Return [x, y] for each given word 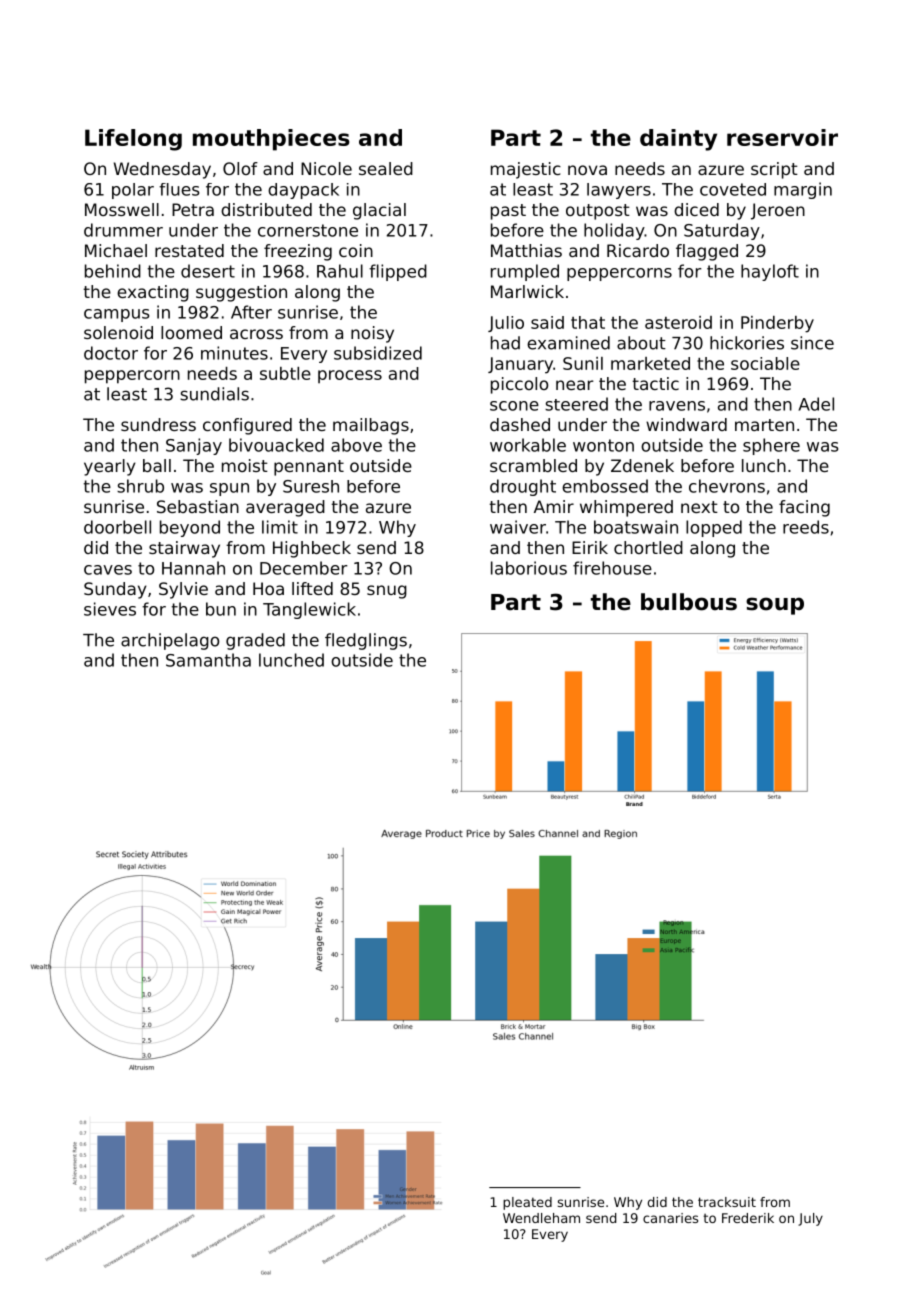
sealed [386, 168]
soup [775, 606]
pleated [527, 1203]
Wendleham [541, 1218]
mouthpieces [271, 140]
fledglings [366, 641]
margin [803, 190]
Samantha [208, 660]
